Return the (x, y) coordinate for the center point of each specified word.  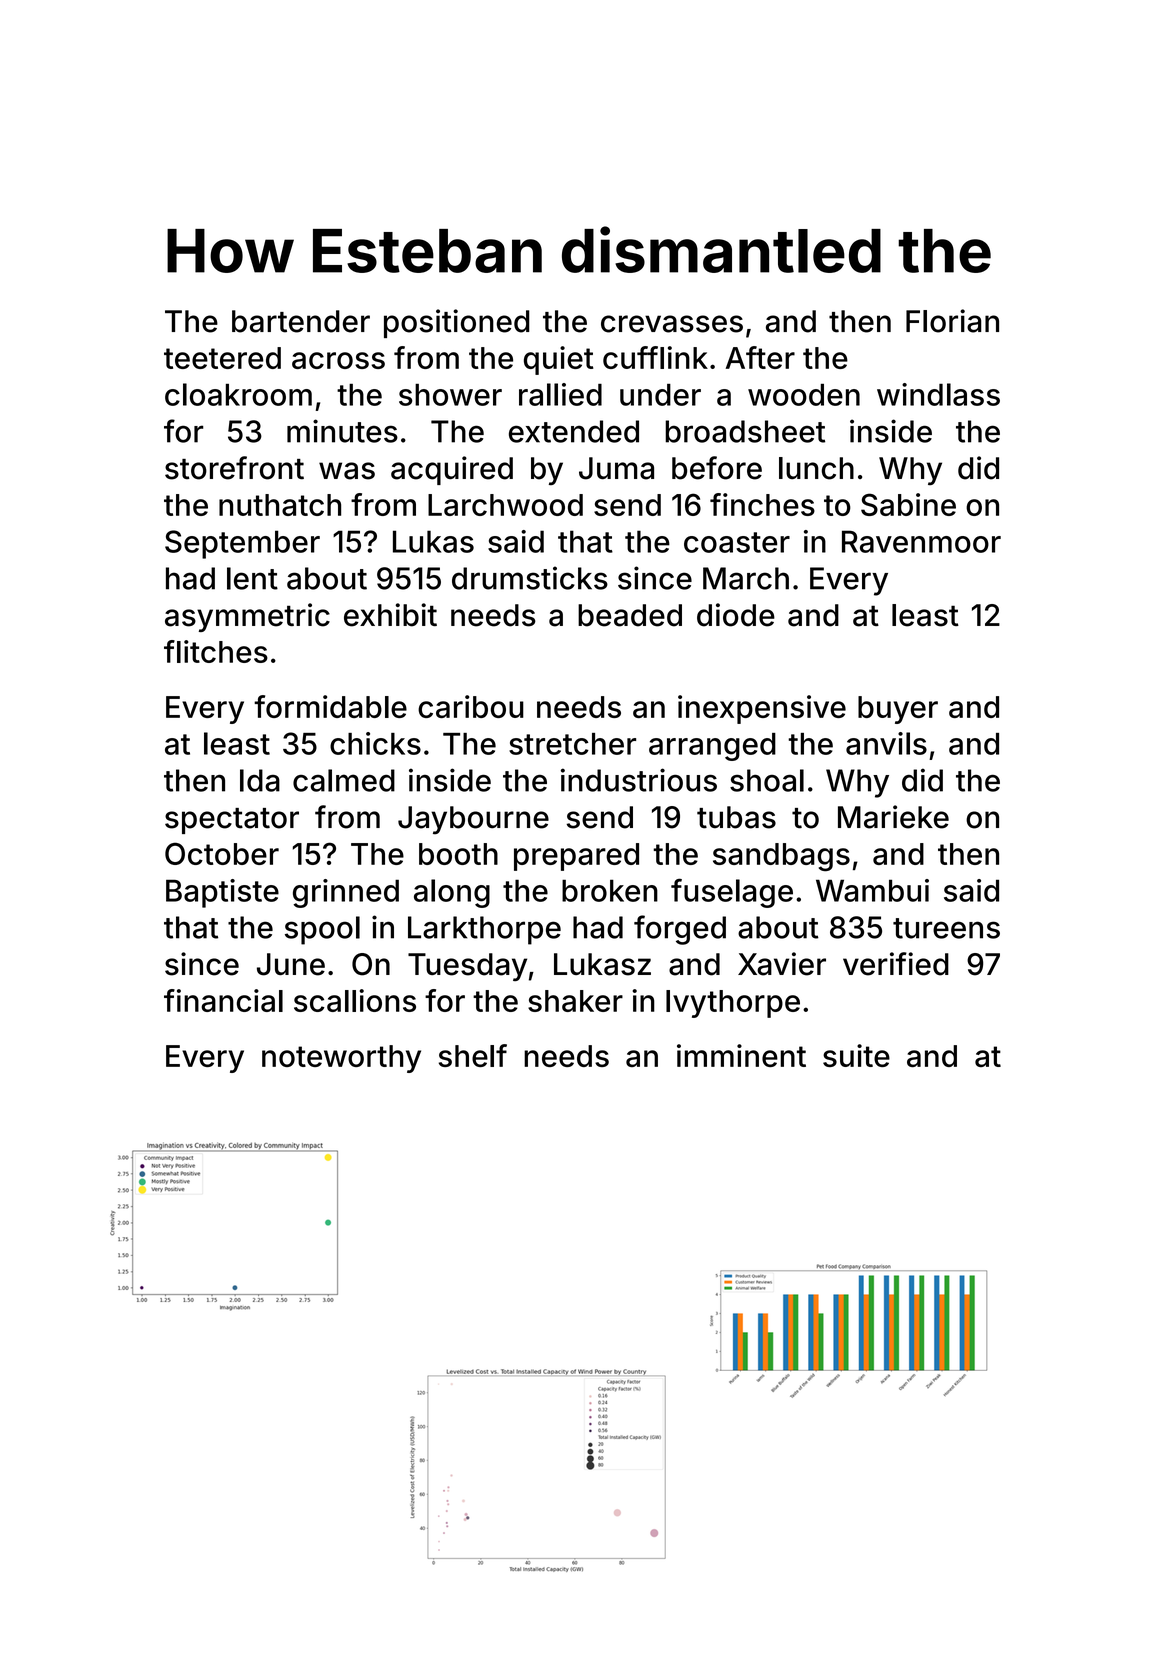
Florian (952, 321)
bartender (301, 321)
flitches (216, 651)
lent (252, 578)
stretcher (572, 744)
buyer (898, 710)
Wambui (872, 890)
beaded (630, 615)
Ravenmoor (921, 541)
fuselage (732, 893)
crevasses (672, 324)
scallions (355, 1000)
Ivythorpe (733, 1004)
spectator (232, 821)
